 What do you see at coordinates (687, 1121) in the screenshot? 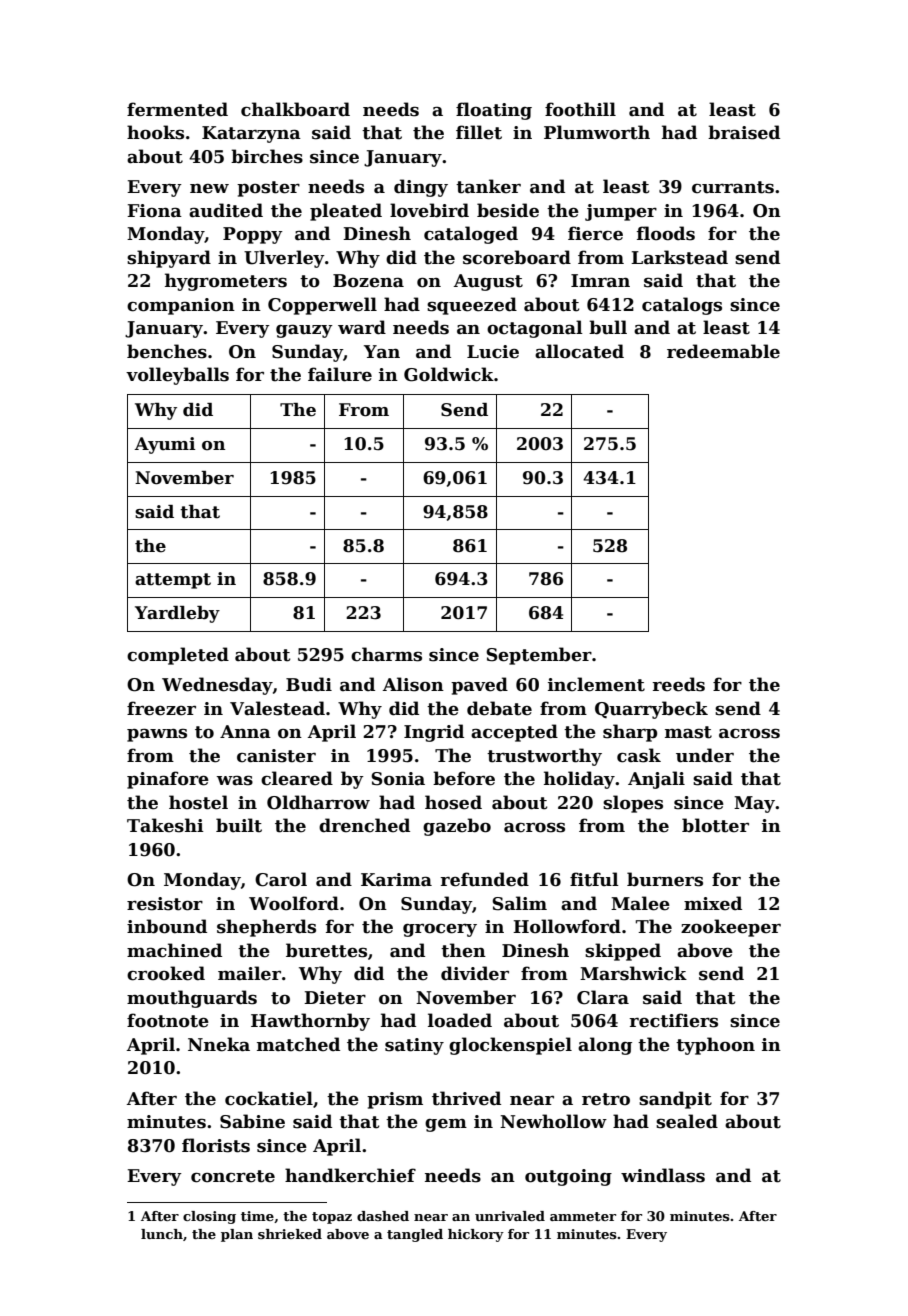
I see `sealed` at bounding box center [687, 1121].
